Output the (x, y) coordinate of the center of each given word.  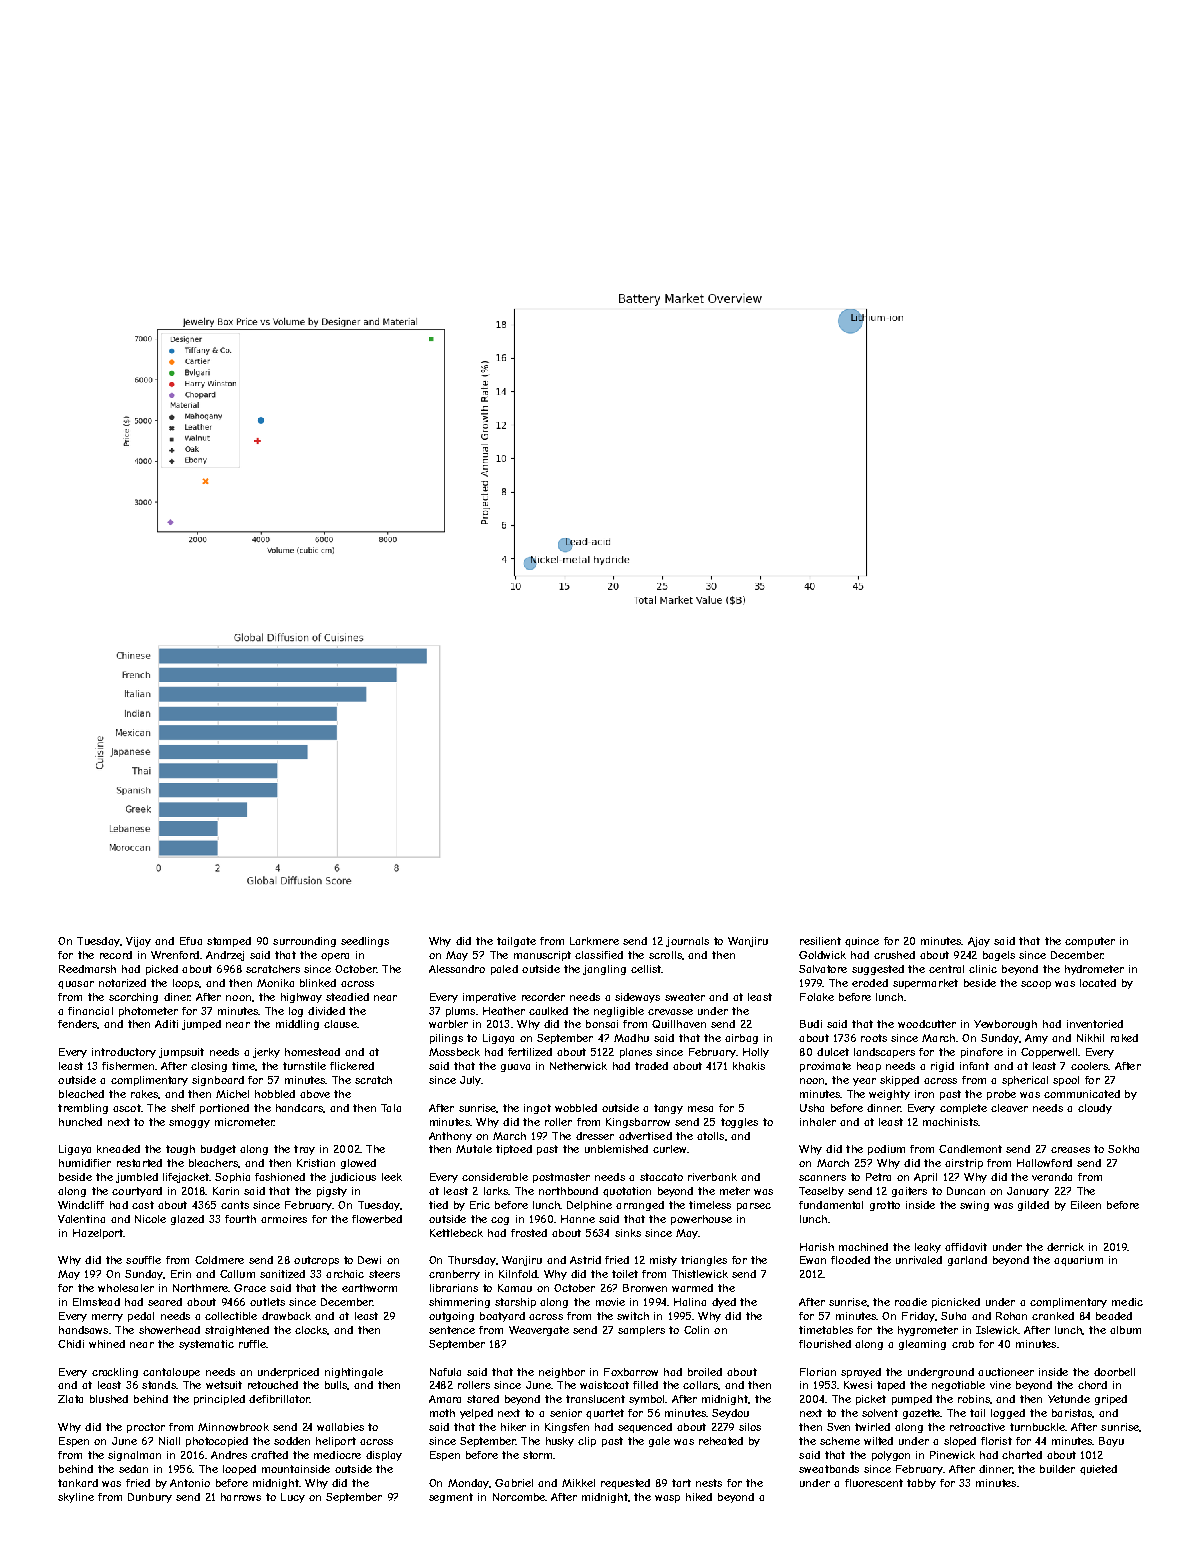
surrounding (304, 942)
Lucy (293, 1498)
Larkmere (594, 941)
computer (1090, 942)
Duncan (966, 1191)
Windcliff (81, 1205)
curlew (669, 1149)
